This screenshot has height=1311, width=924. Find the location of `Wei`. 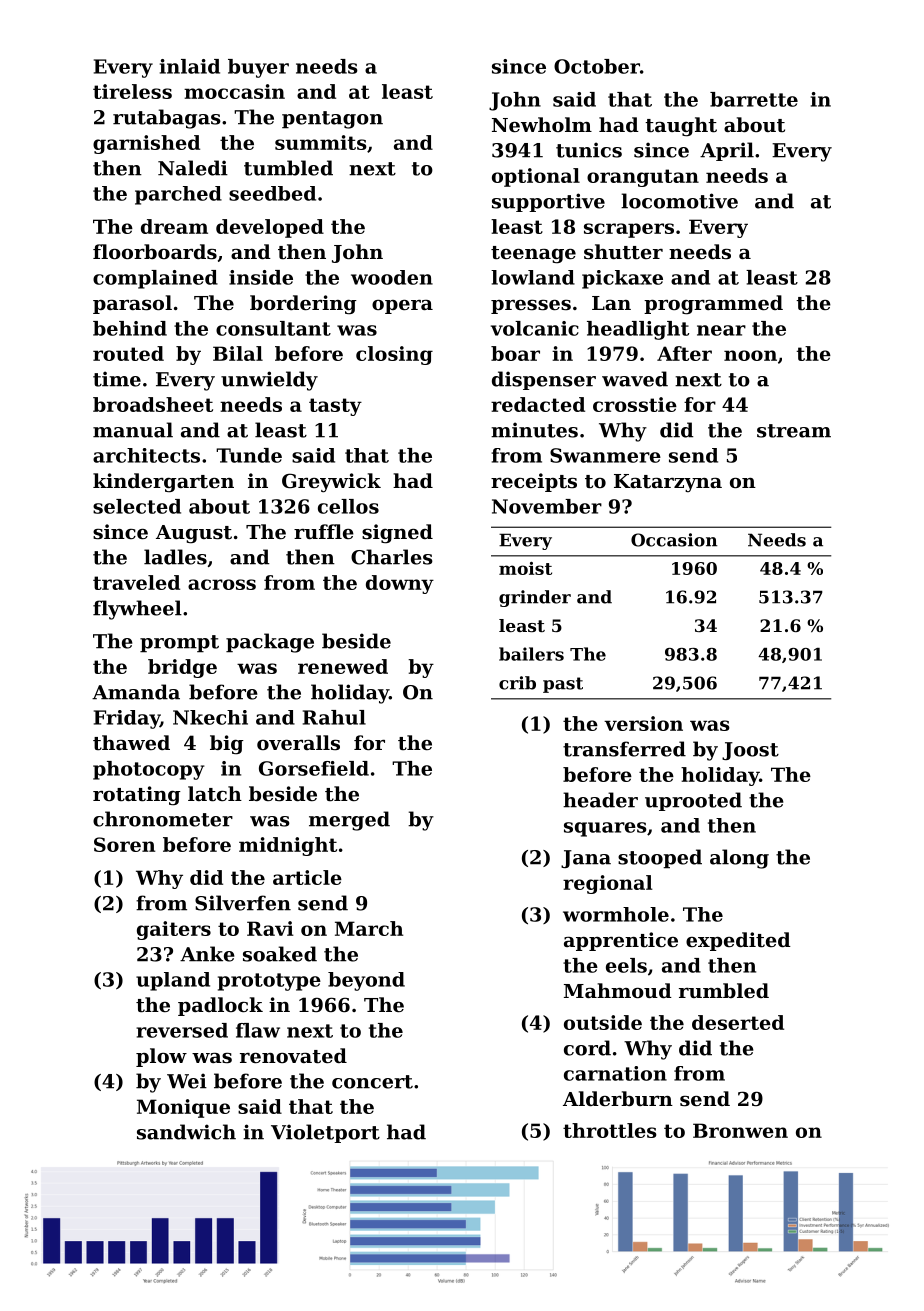

Wei is located at coordinates (187, 1081).
